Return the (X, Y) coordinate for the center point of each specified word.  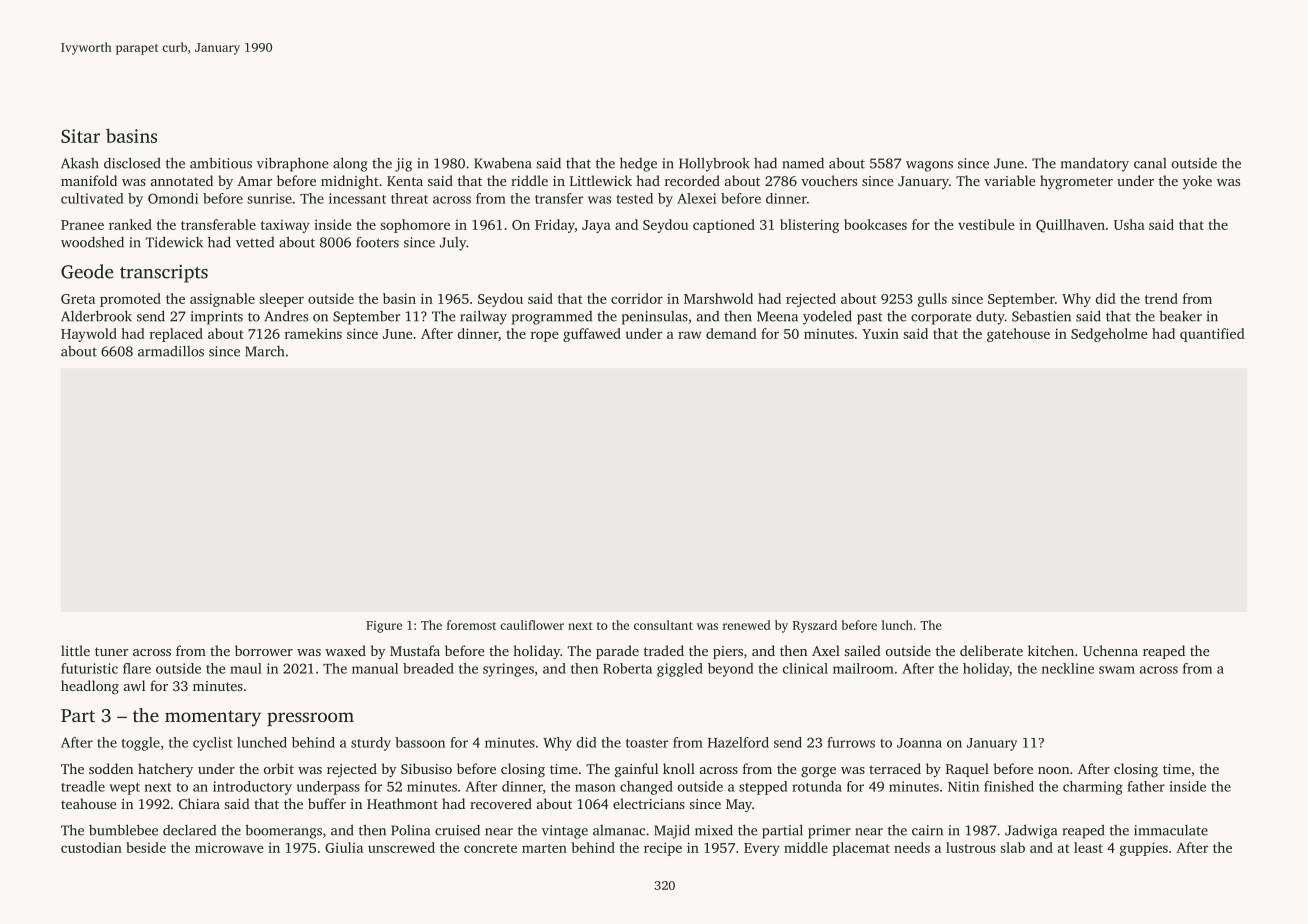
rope (545, 336)
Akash (80, 163)
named (803, 163)
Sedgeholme (1109, 335)
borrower (264, 650)
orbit (279, 768)
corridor (637, 298)
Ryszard (815, 626)
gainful (636, 770)
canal (1150, 163)
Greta (78, 299)
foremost (471, 625)
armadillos (171, 351)
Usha (1129, 224)
